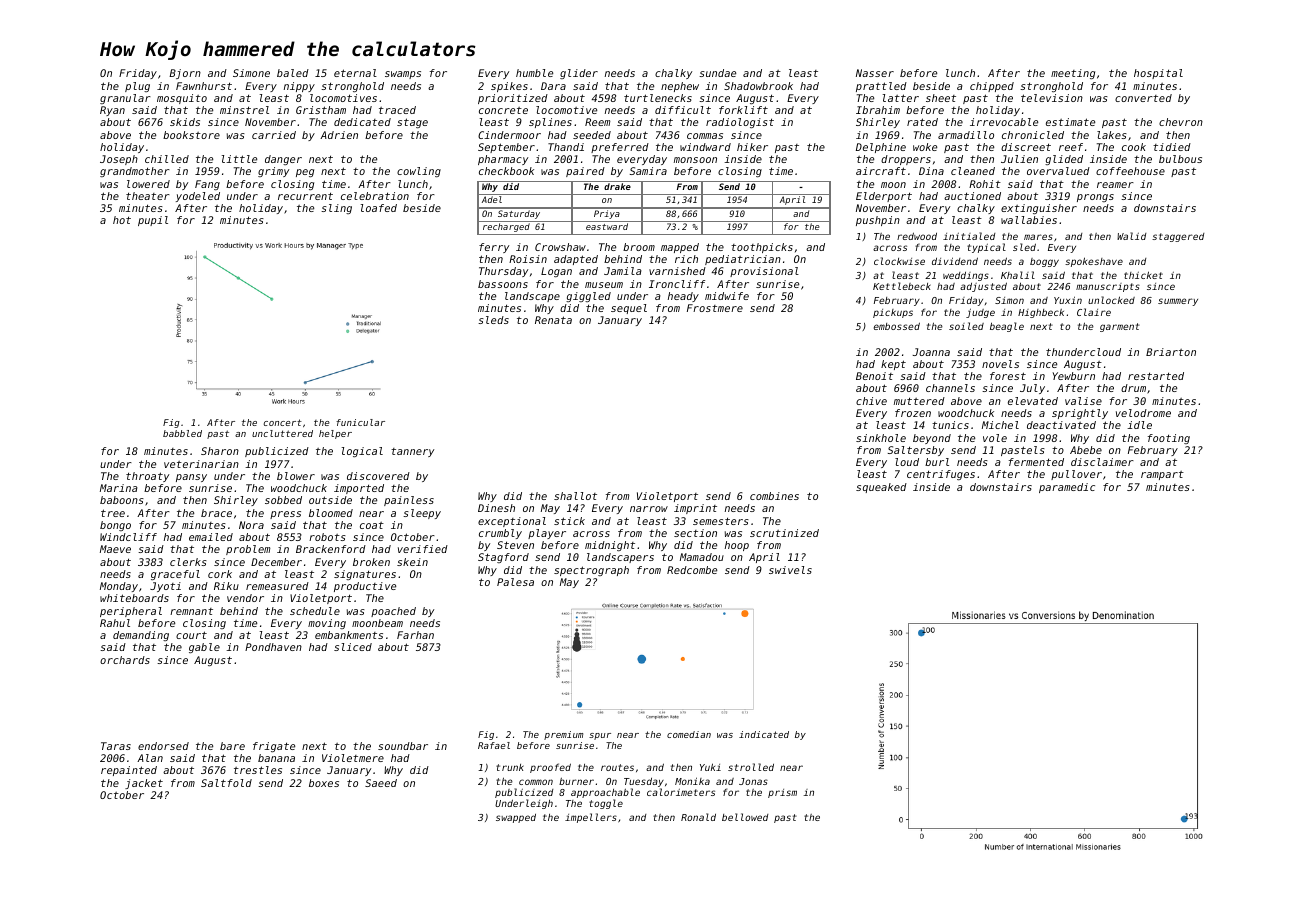  I want to click on cowling, so click(419, 172).
